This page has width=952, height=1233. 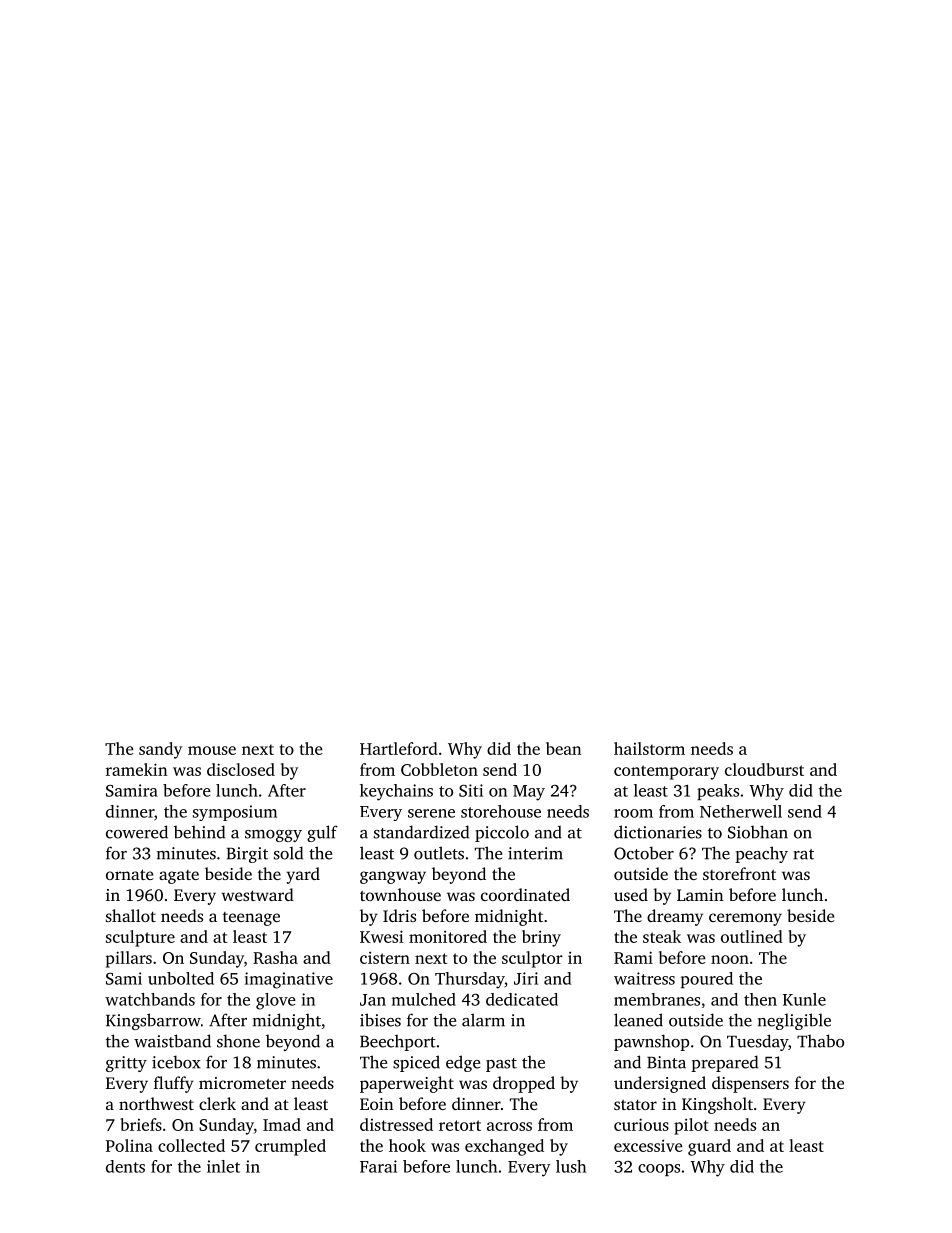 I want to click on undersigned, so click(x=660, y=1084).
